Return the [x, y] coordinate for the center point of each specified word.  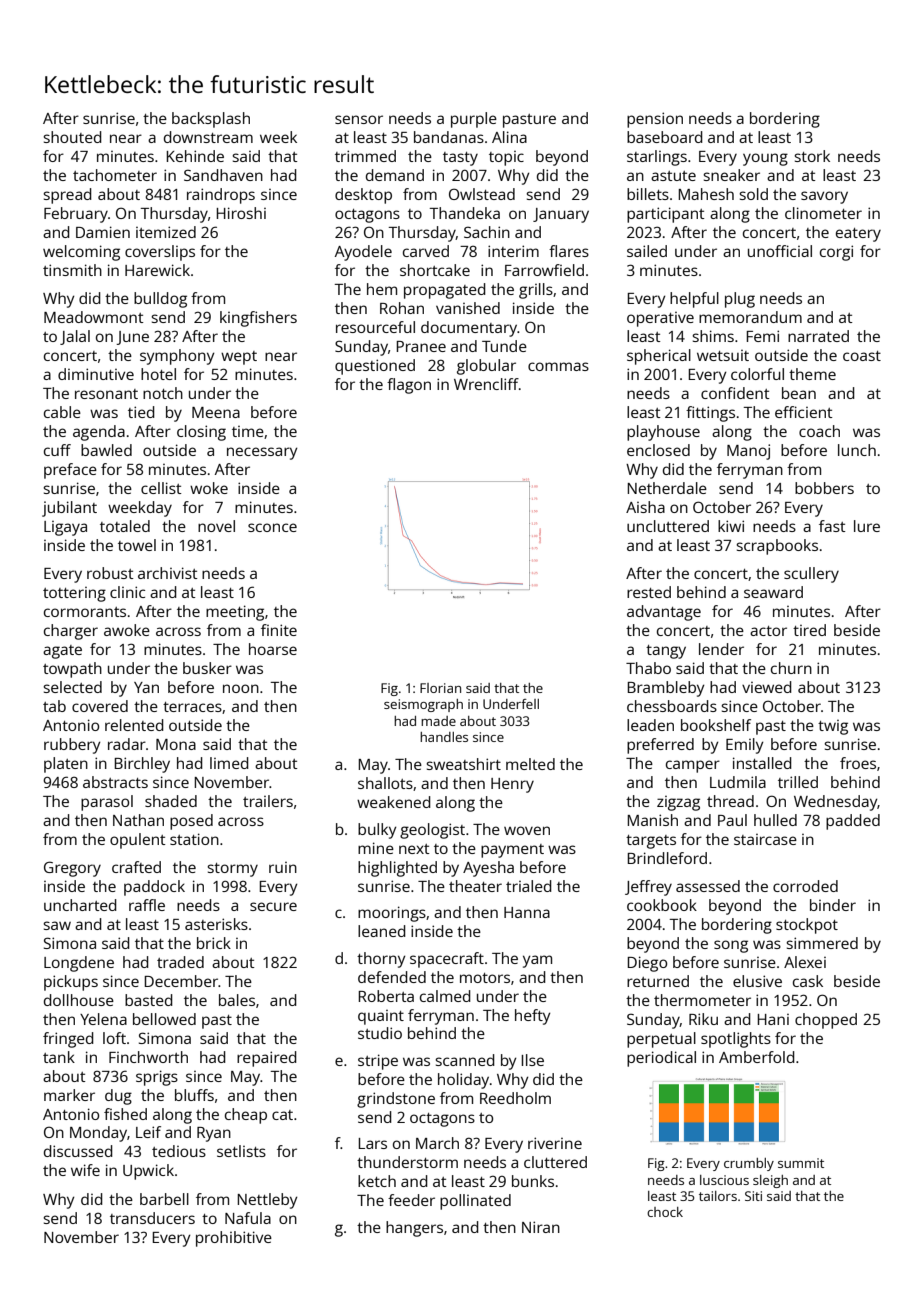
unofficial [780, 251]
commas [558, 366]
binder [833, 905]
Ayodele [363, 253]
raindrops [221, 196]
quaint [381, 1017]
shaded [171, 801]
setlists [241, 1151]
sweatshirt [463, 764]
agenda [99, 433]
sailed [647, 251]
